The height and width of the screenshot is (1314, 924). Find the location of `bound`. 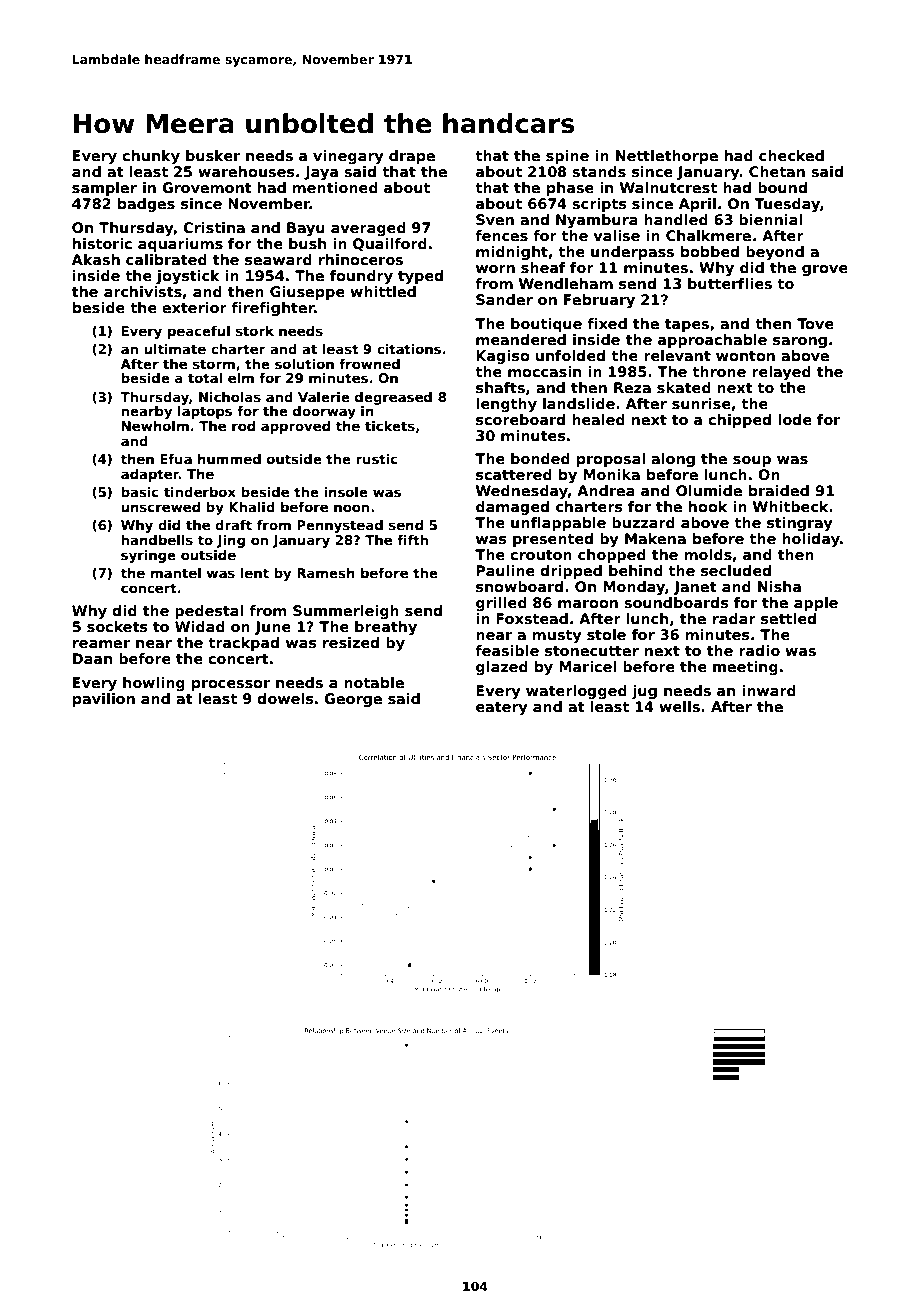

bound is located at coordinates (782, 187).
